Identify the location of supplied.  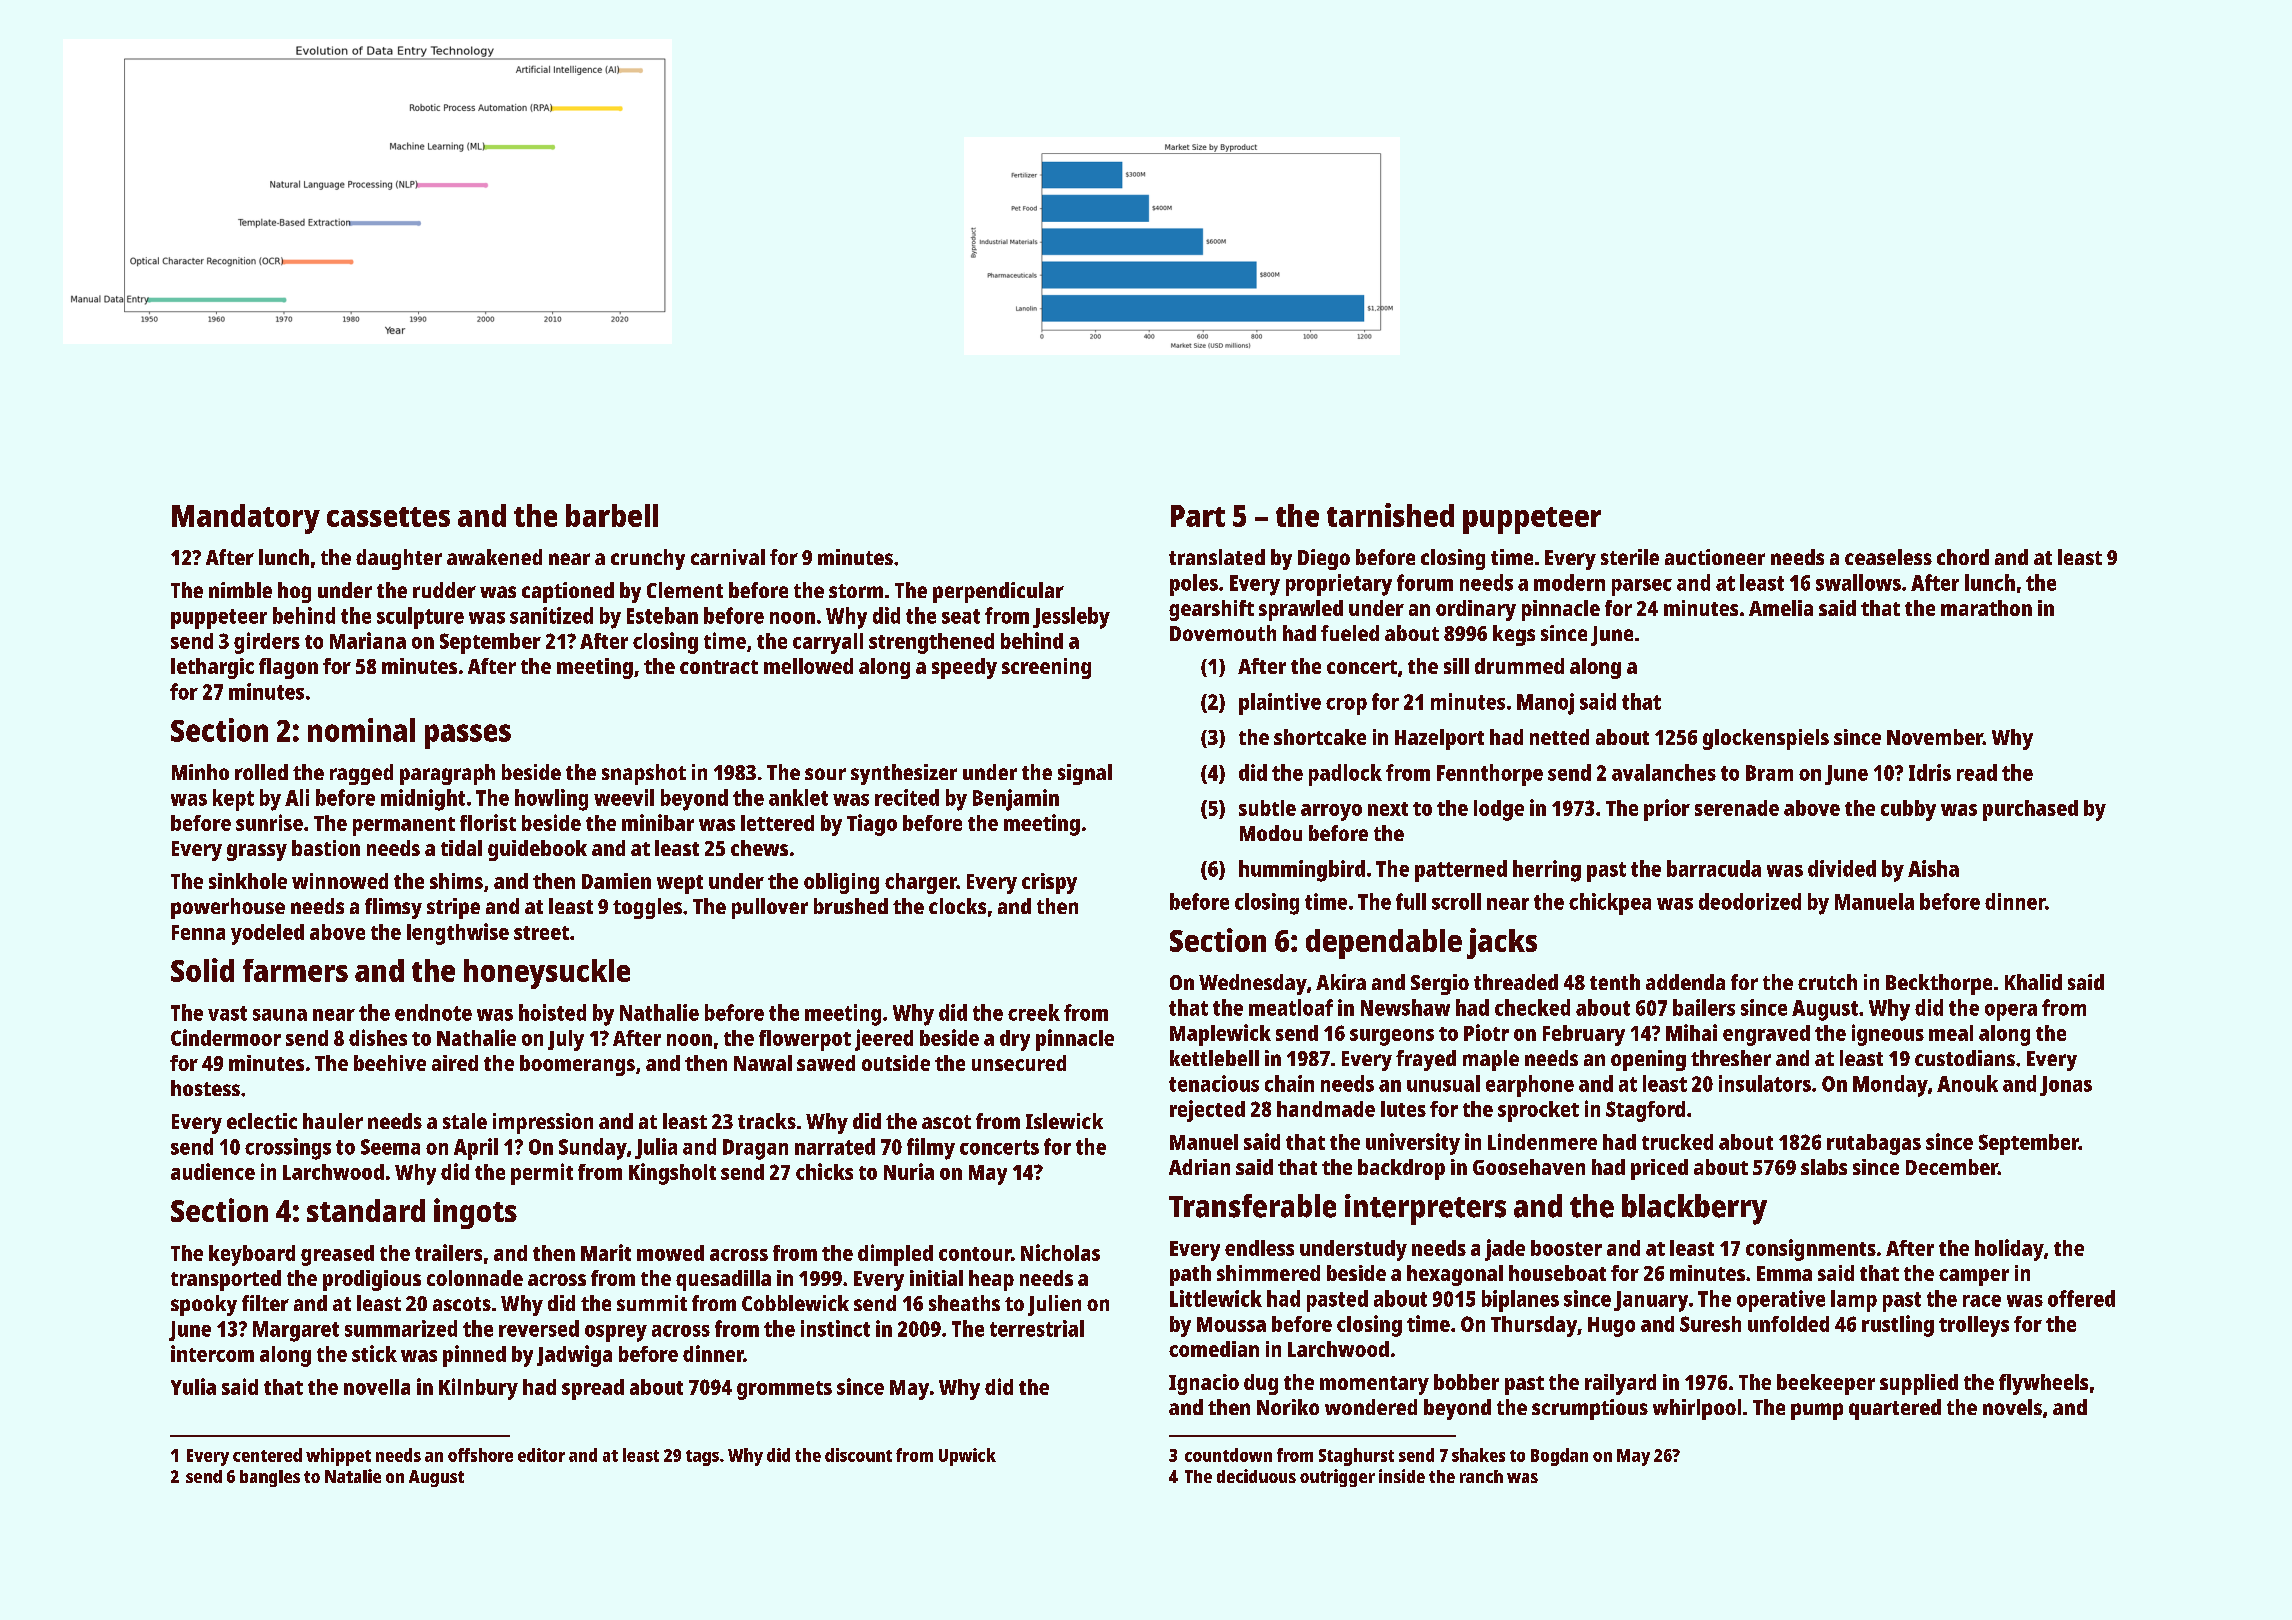
(1919, 1384).
